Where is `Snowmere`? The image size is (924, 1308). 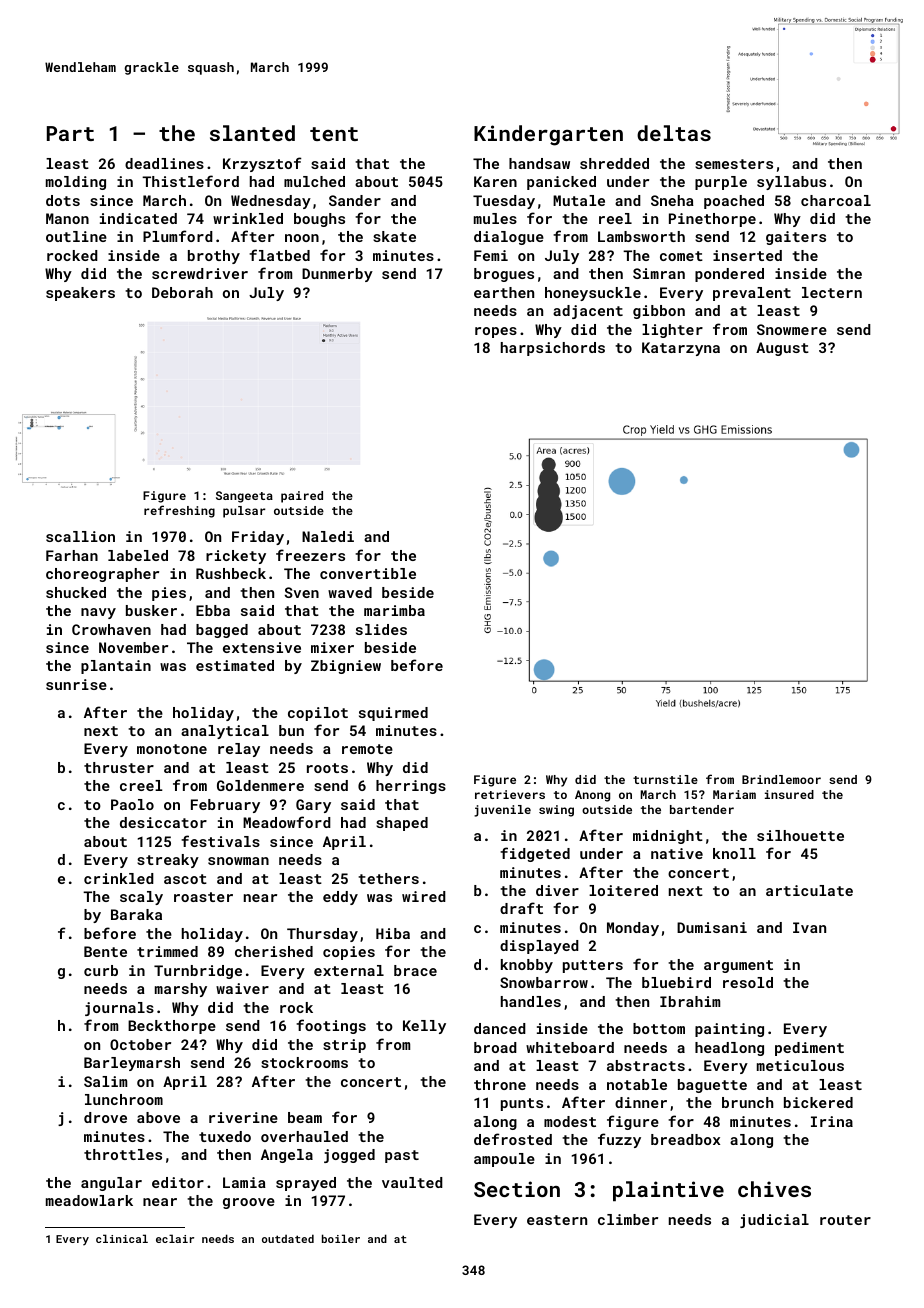
Snowmere is located at coordinates (792, 329).
